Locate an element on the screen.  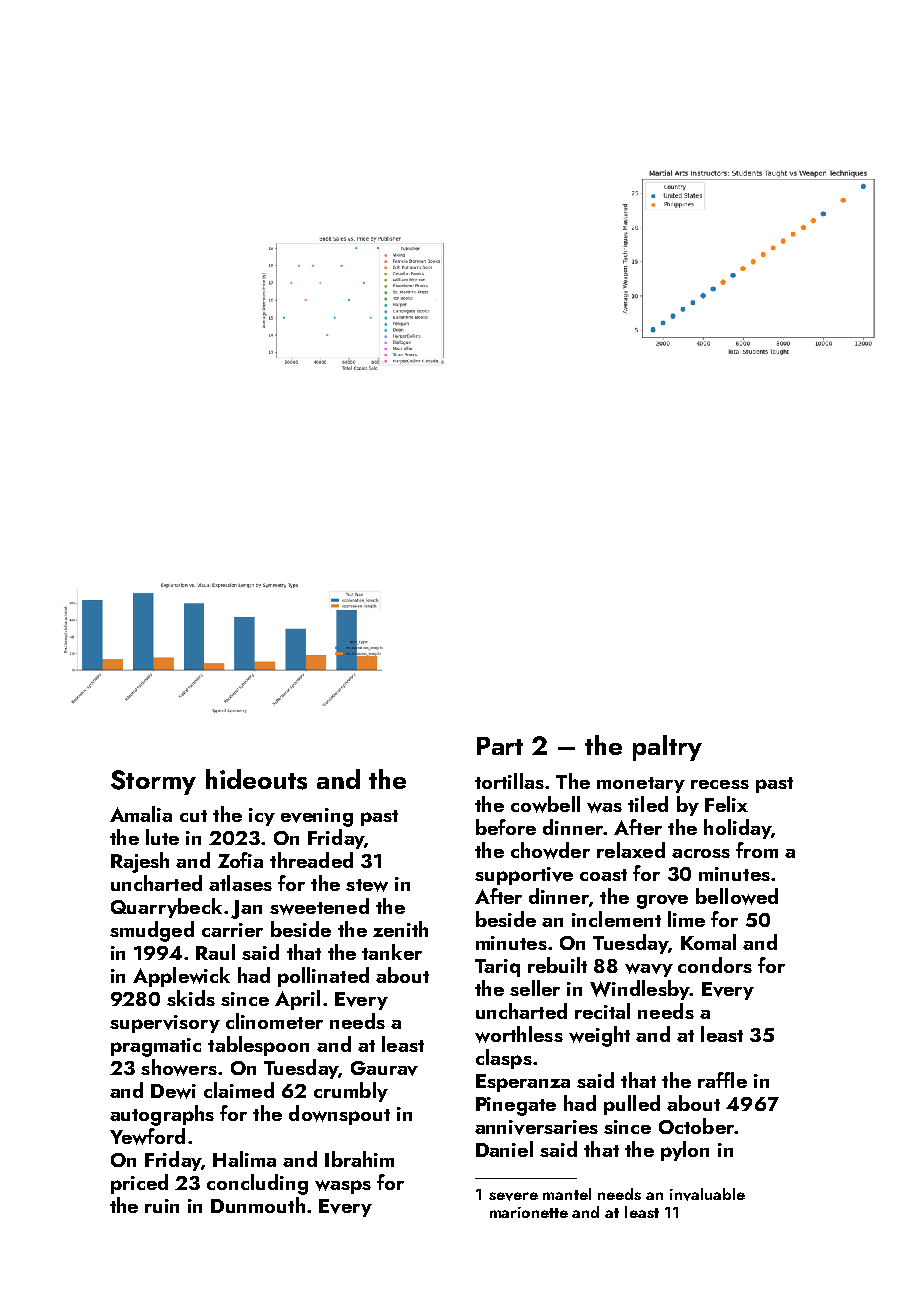
Ibrahim is located at coordinates (359, 1159).
